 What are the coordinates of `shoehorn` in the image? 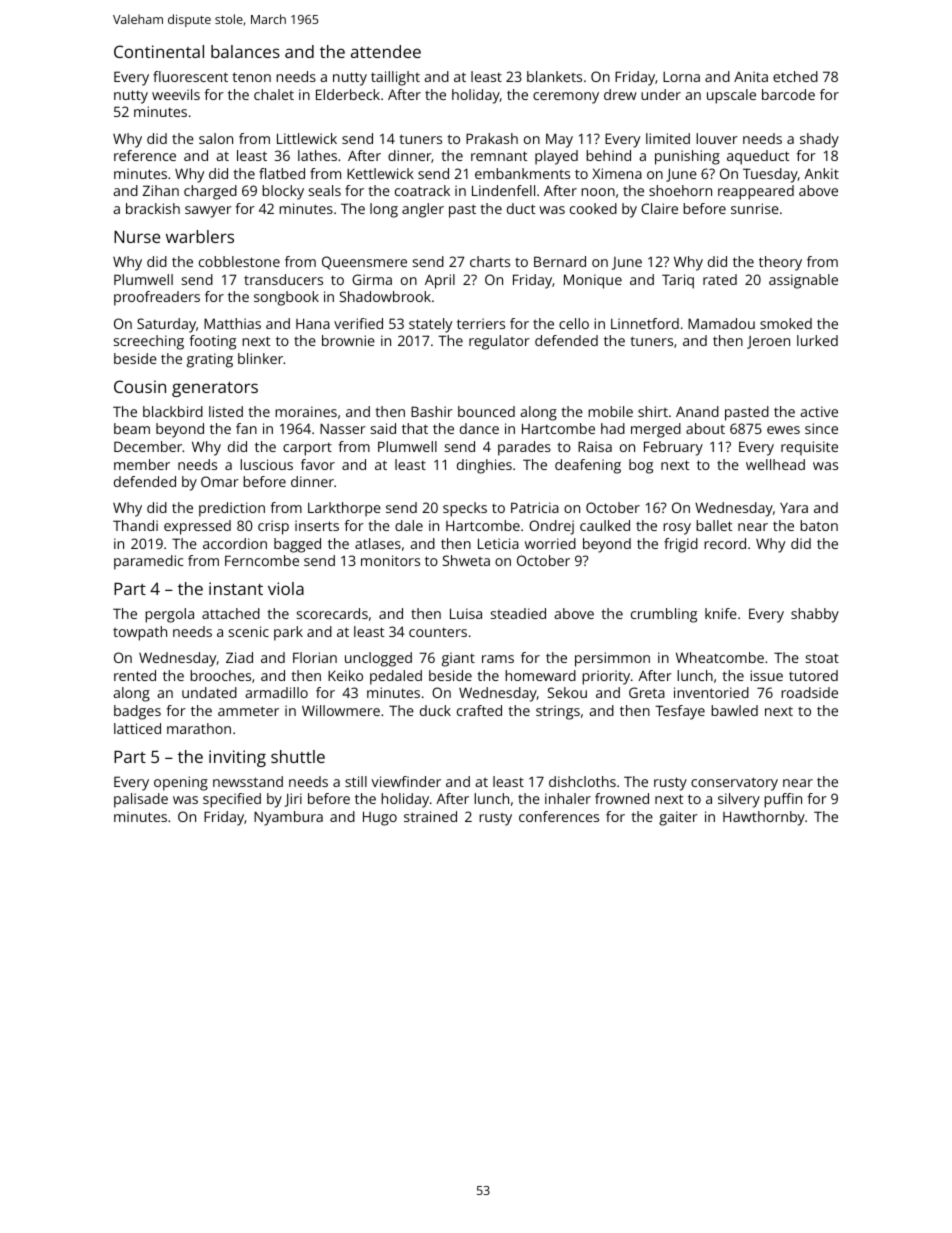 It's located at (680, 190).
